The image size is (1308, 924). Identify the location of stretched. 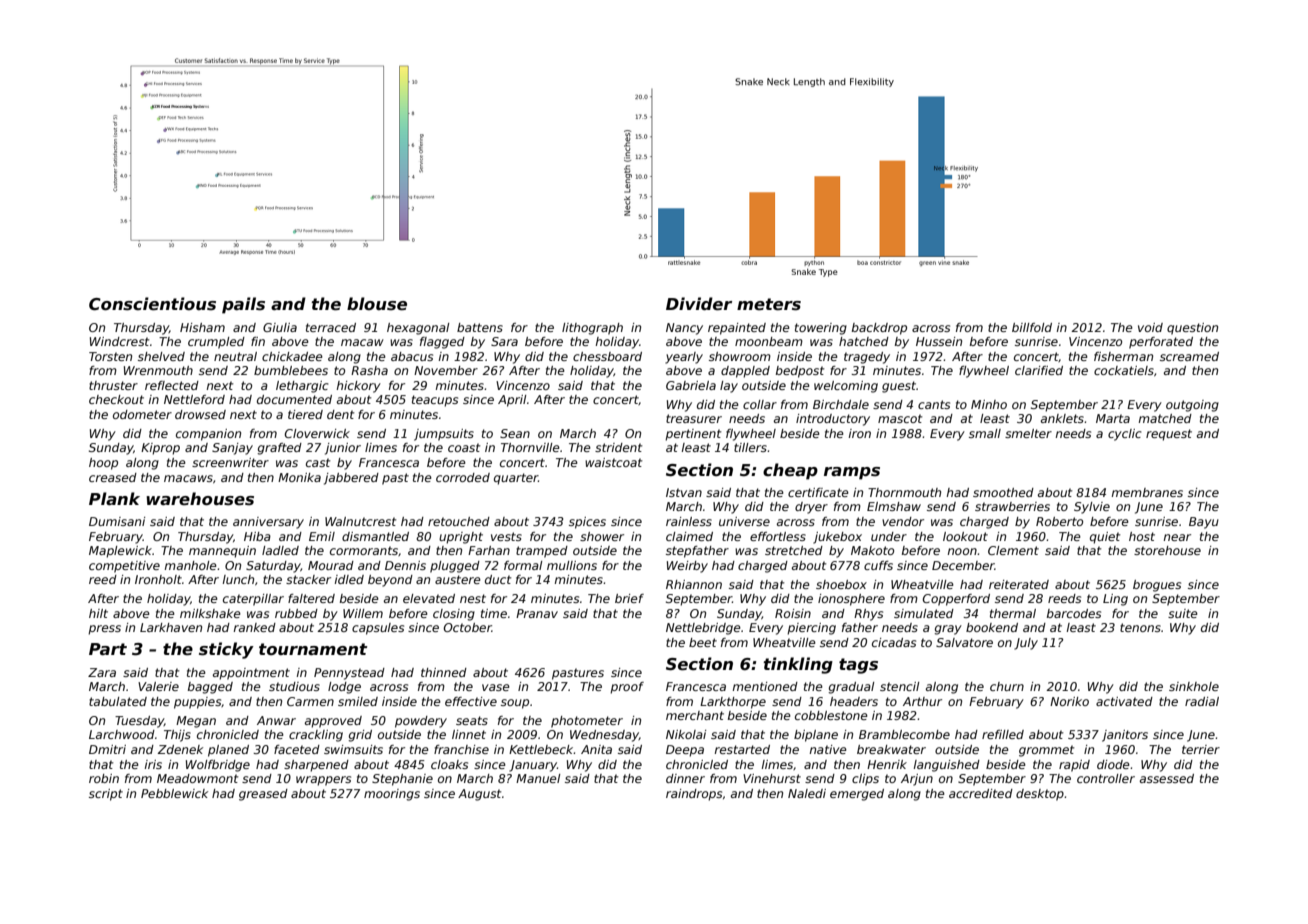
(794, 550).
